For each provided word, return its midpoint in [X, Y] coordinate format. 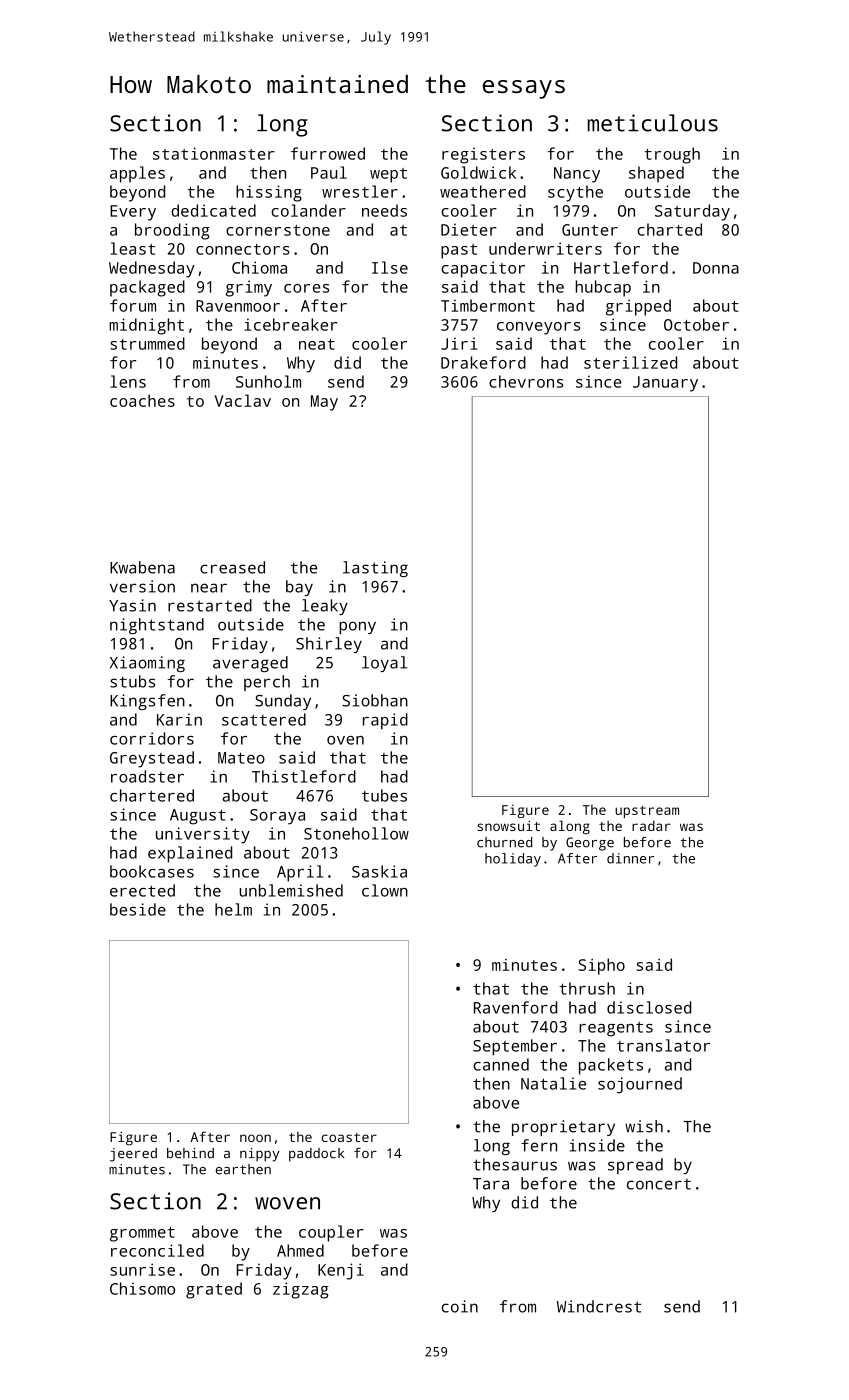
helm [233, 909]
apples [137, 174]
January [665, 384]
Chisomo [142, 1288]
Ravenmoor [238, 306]
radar [651, 825]
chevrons [526, 381]
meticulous [652, 123]
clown [385, 890]
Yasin [132, 605]
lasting [375, 569]
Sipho [601, 966]
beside [138, 909]
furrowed [328, 153]
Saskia [379, 871]
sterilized [630, 362]
